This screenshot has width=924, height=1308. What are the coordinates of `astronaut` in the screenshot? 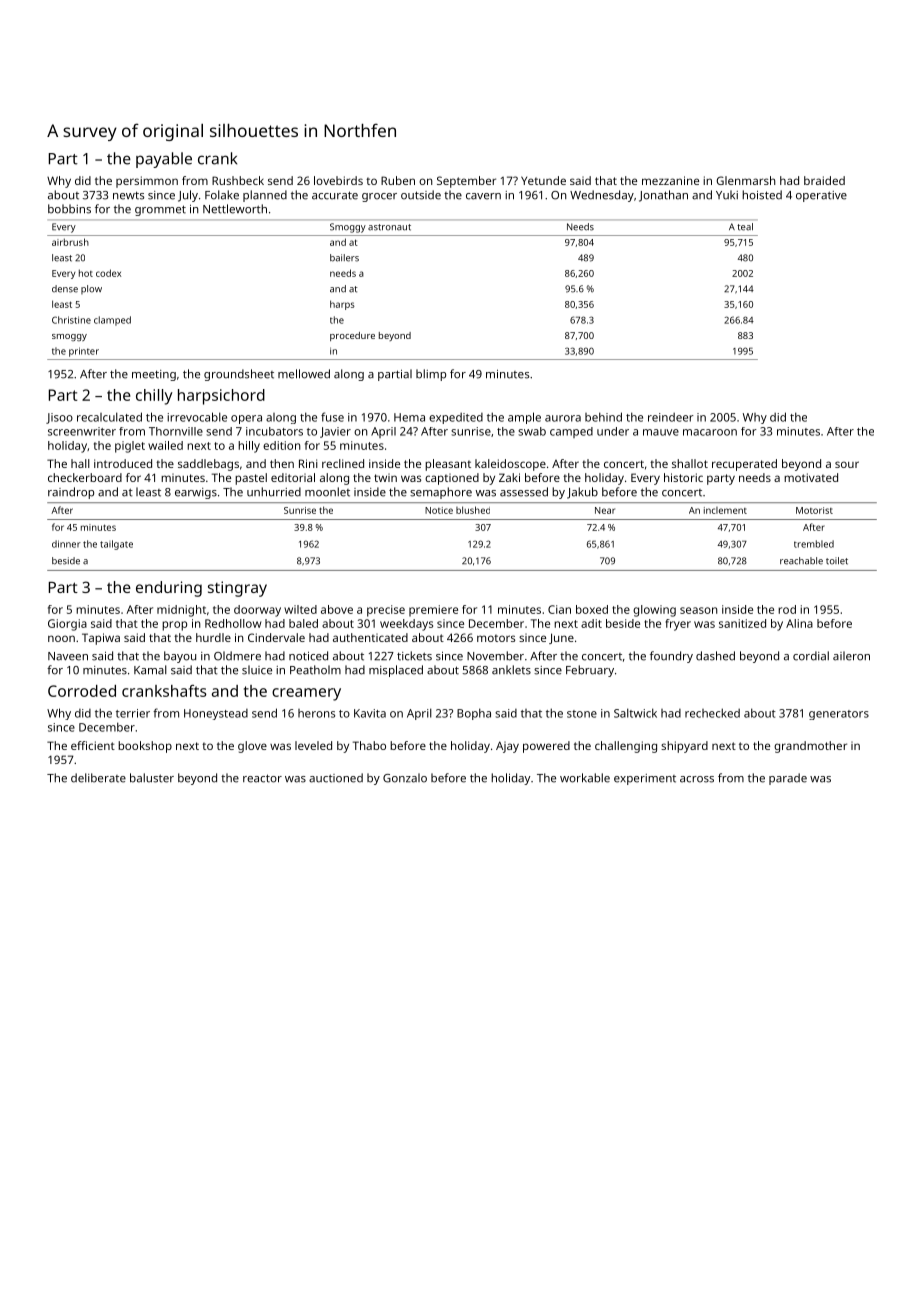 It's located at (389, 227).
